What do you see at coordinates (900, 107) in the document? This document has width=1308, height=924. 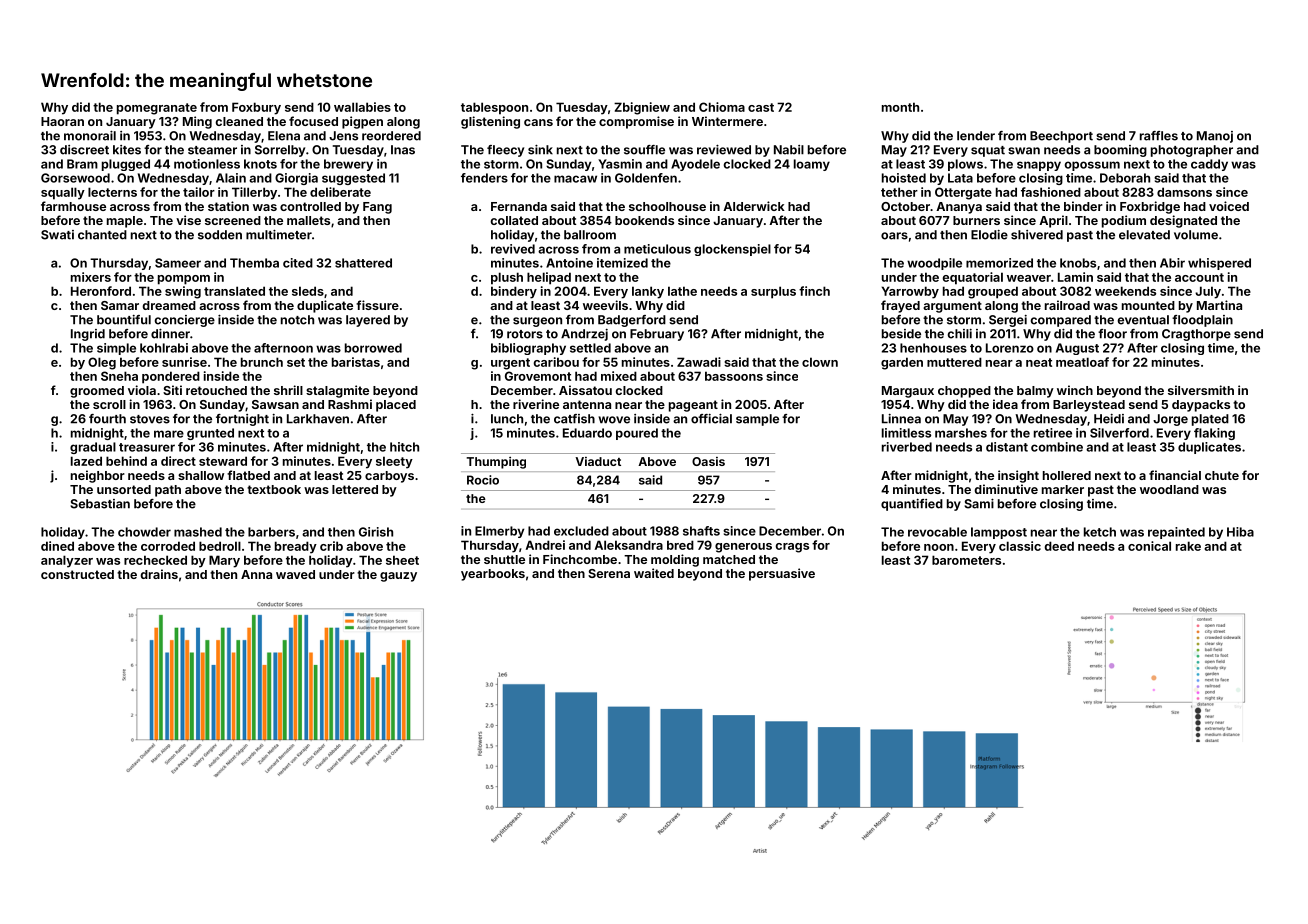 I see `month` at bounding box center [900, 107].
